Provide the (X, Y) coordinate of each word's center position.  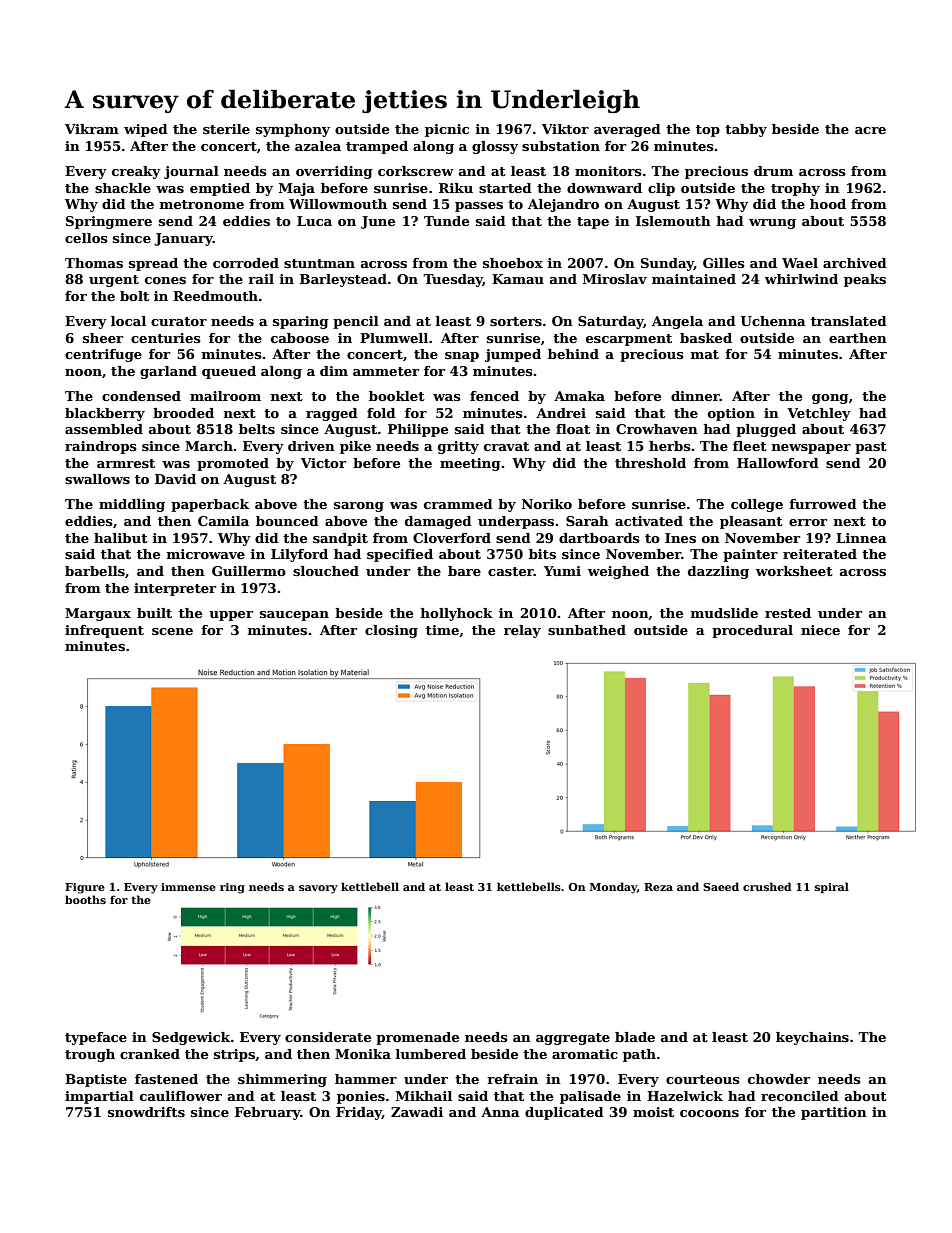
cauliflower (181, 1096)
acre (870, 130)
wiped (146, 130)
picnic (447, 130)
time (442, 630)
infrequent (104, 631)
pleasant (751, 522)
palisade (590, 1097)
